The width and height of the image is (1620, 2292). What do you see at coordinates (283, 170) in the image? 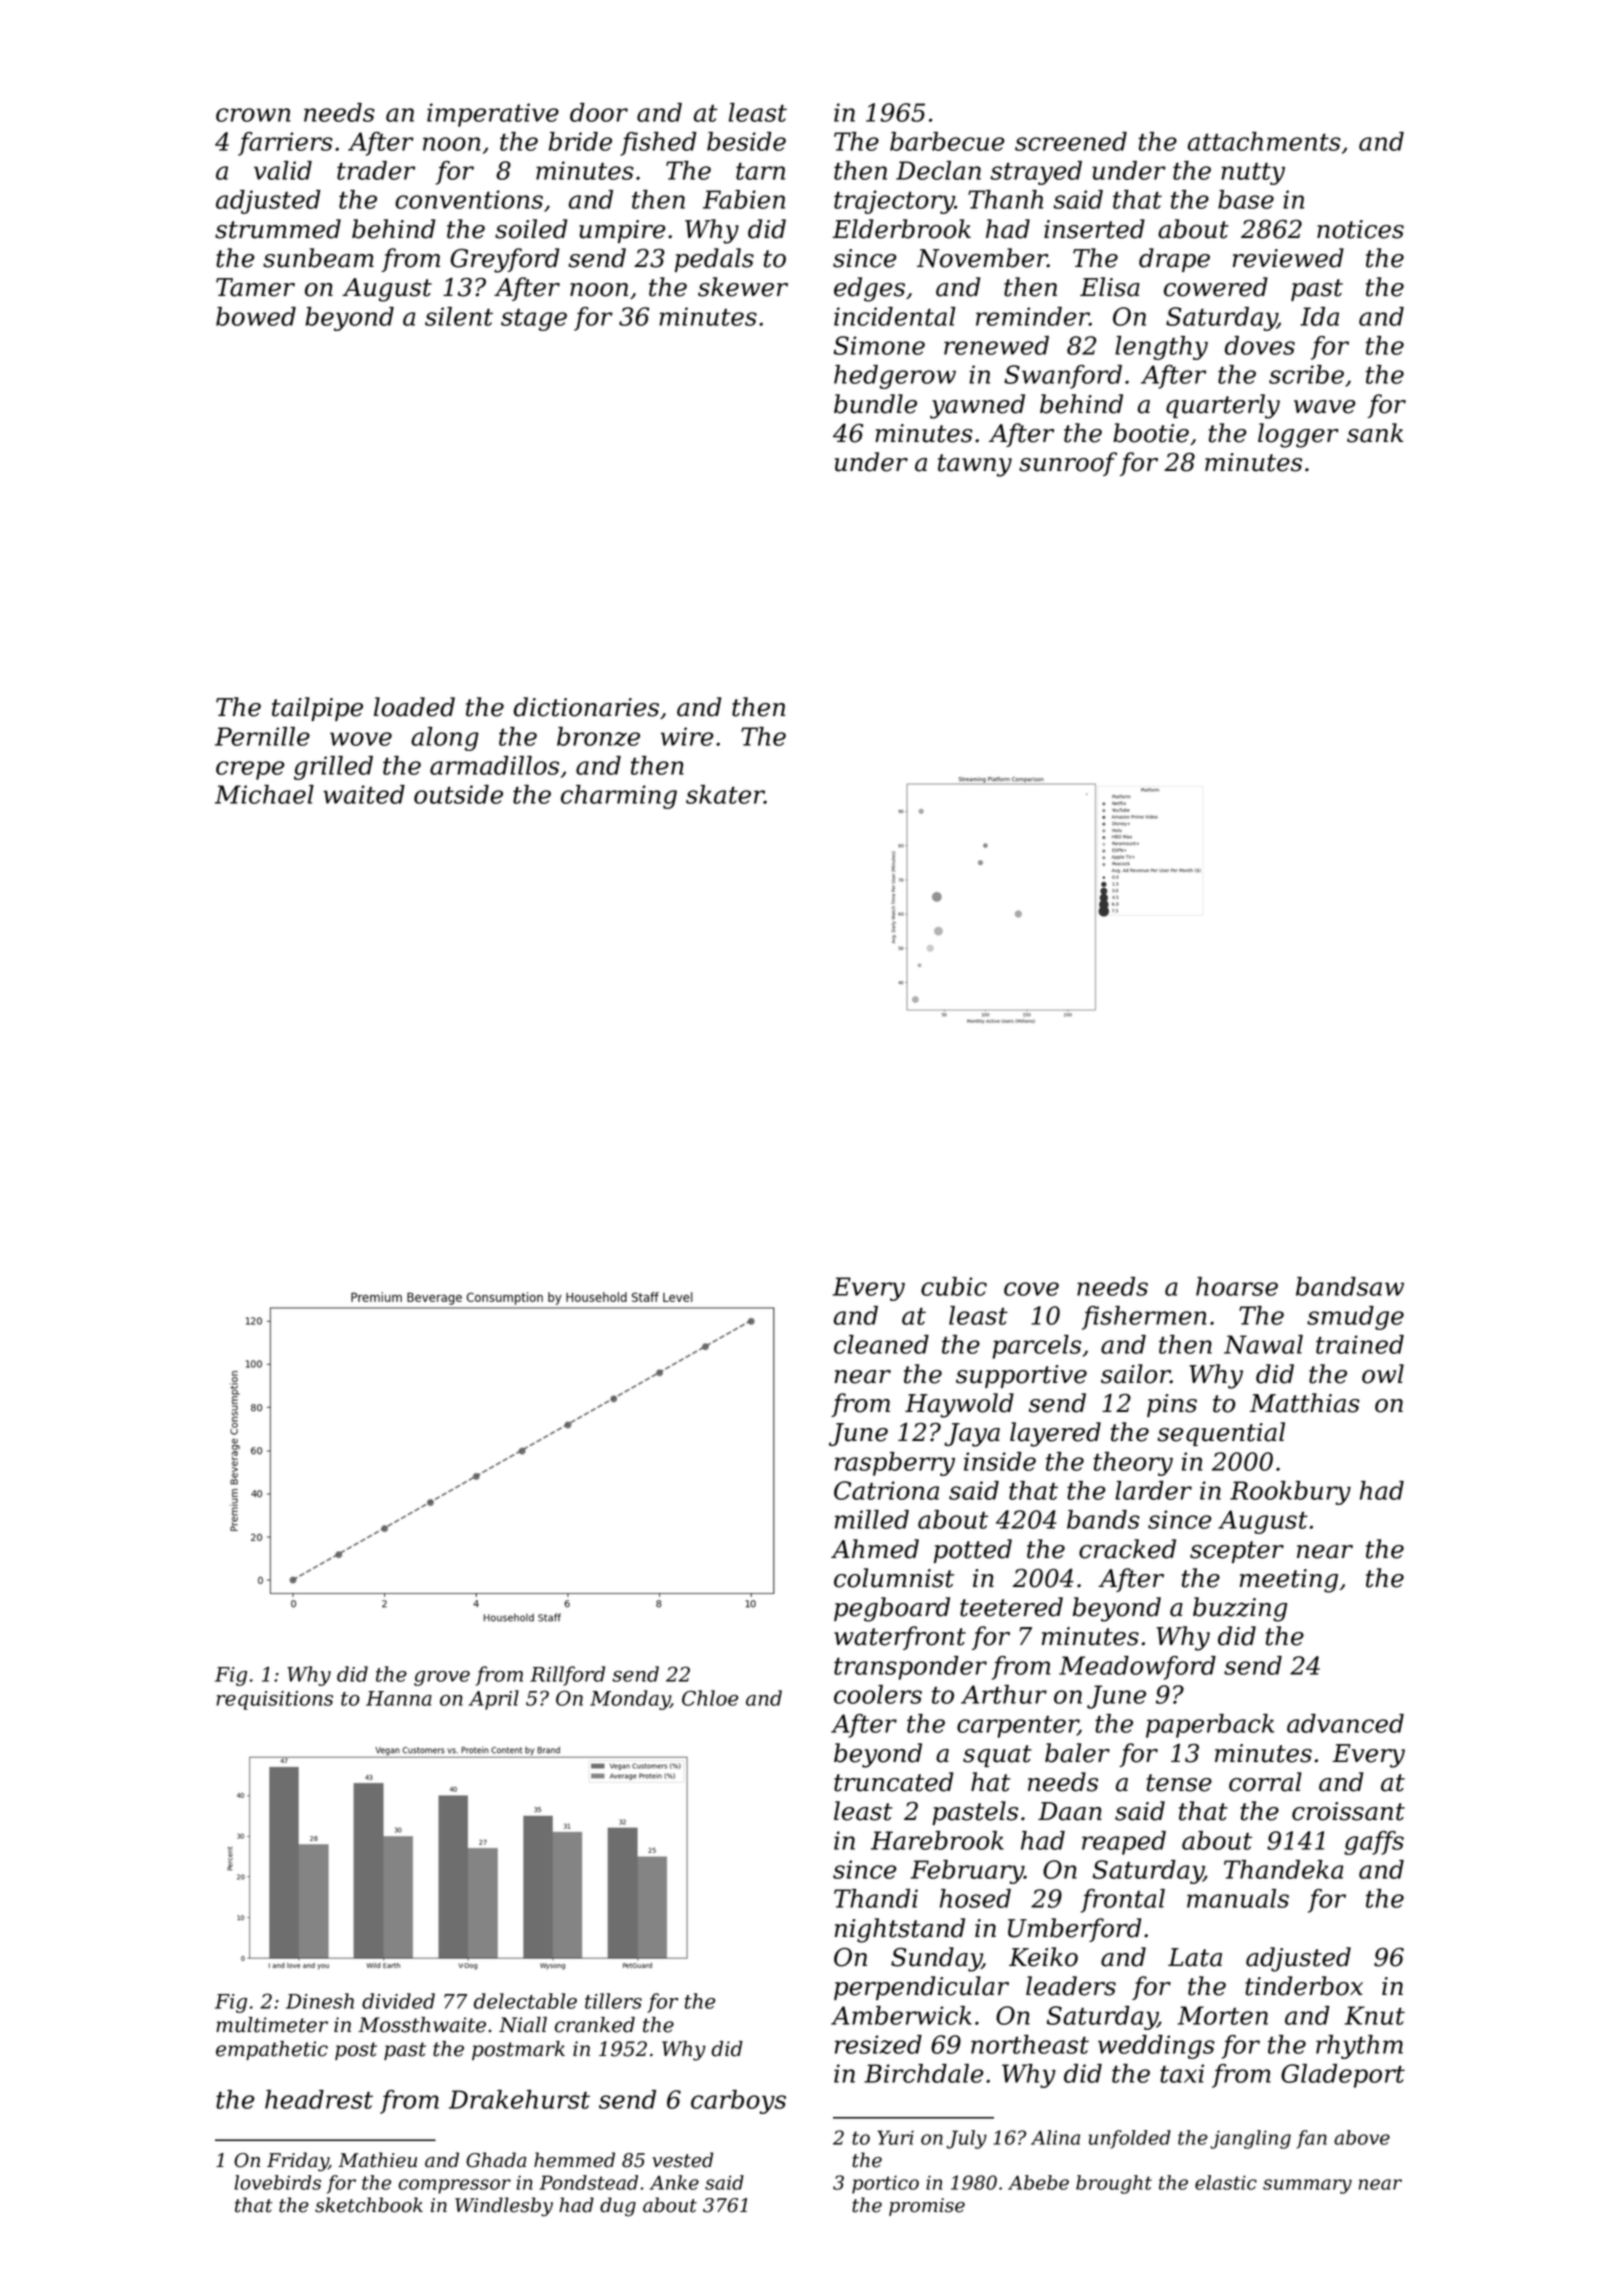
I see `valid` at bounding box center [283, 170].
